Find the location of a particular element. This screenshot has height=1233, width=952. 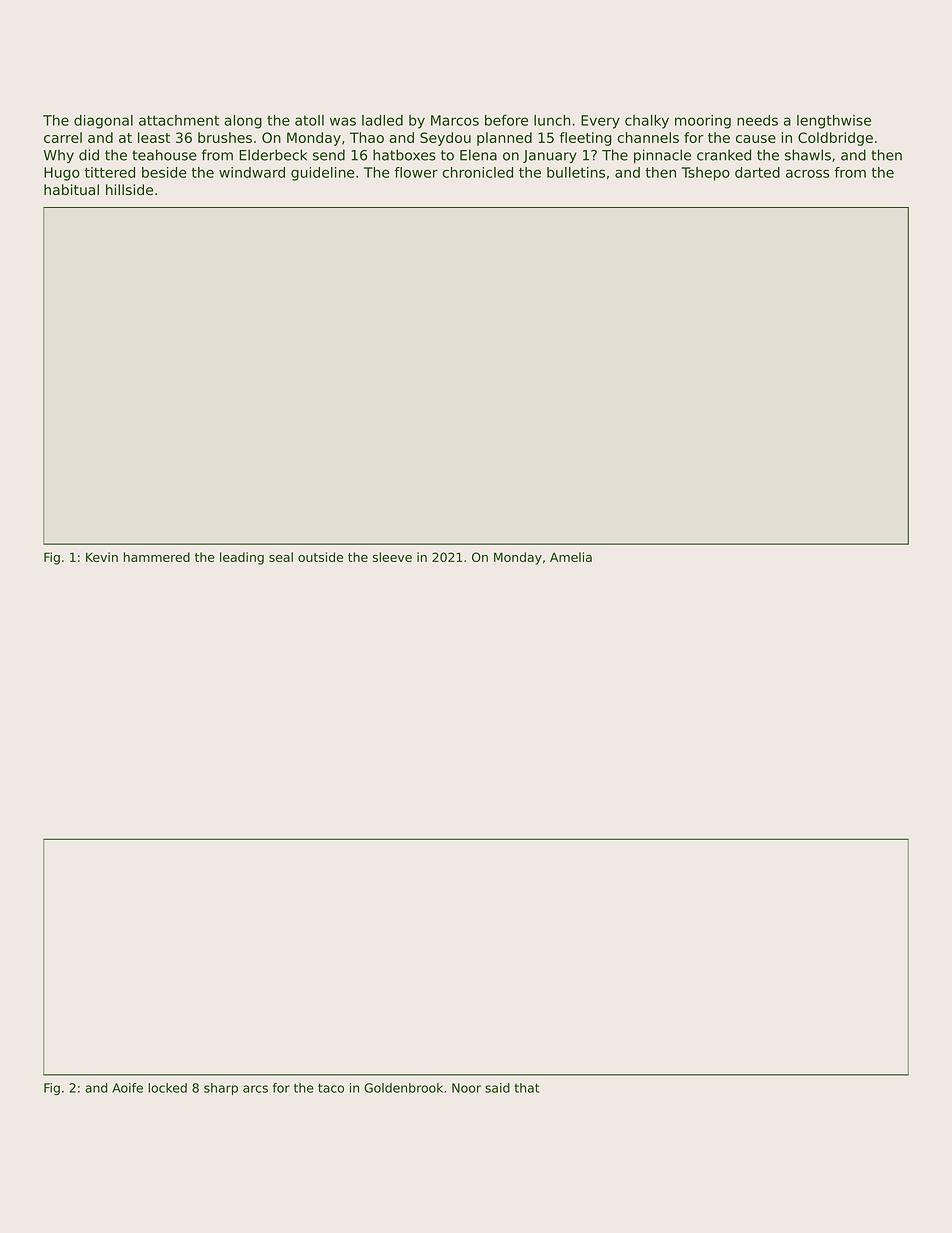

Amelia is located at coordinates (571, 557).
